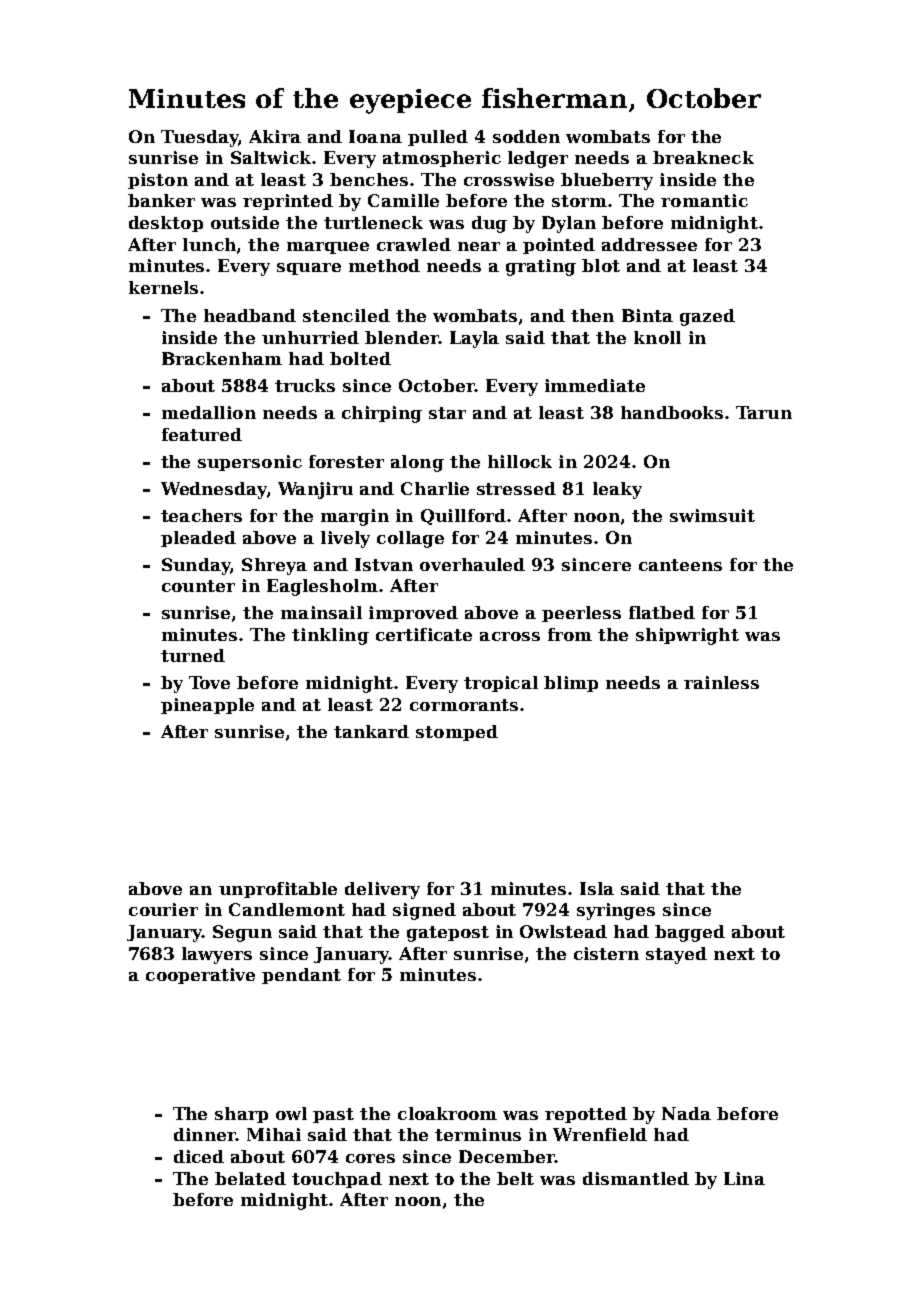 This screenshot has height=1314, width=924. What do you see at coordinates (579, 201) in the screenshot?
I see `storm` at bounding box center [579, 201].
